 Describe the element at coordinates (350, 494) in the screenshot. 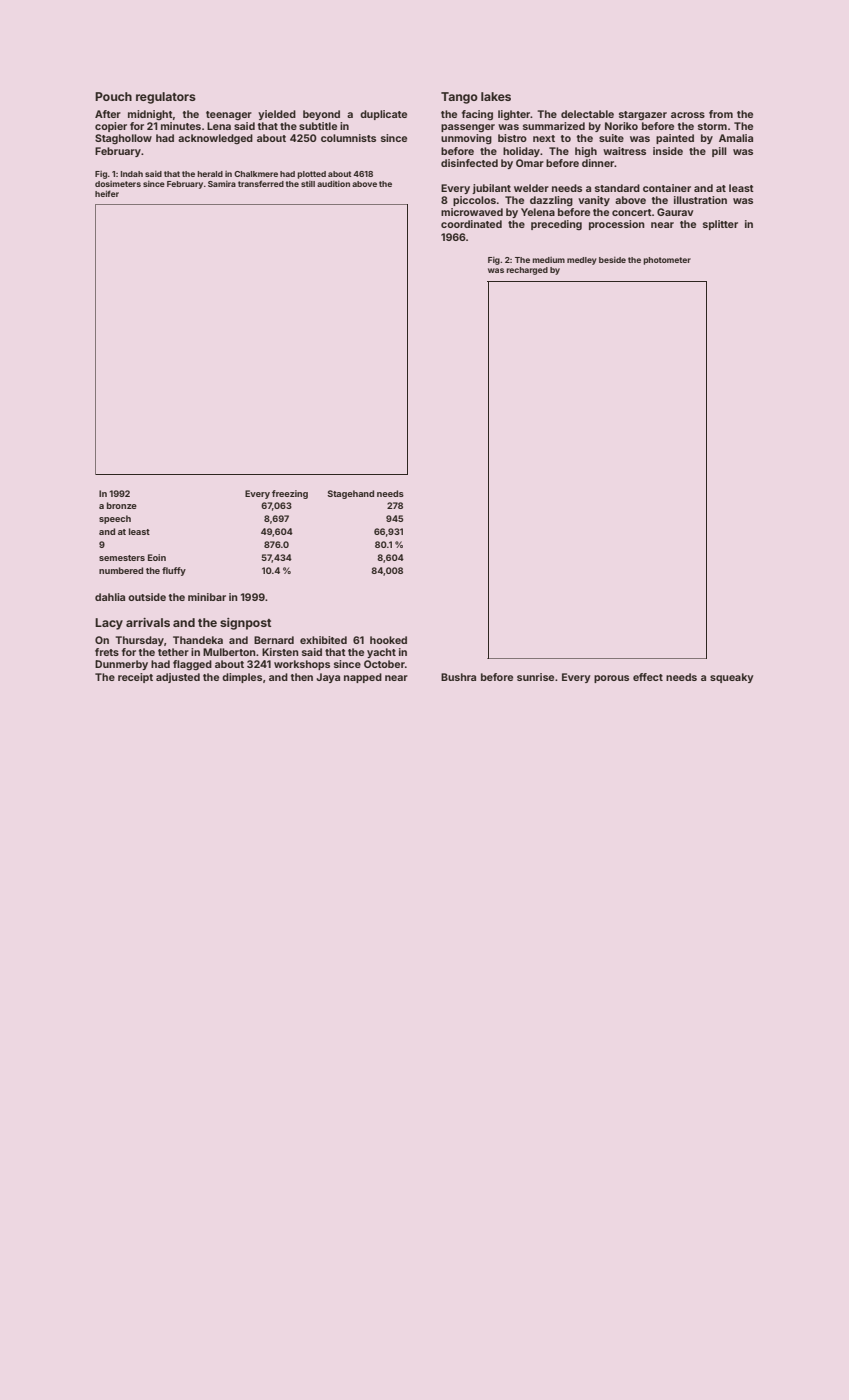

I see `Stagehand` at that location.
